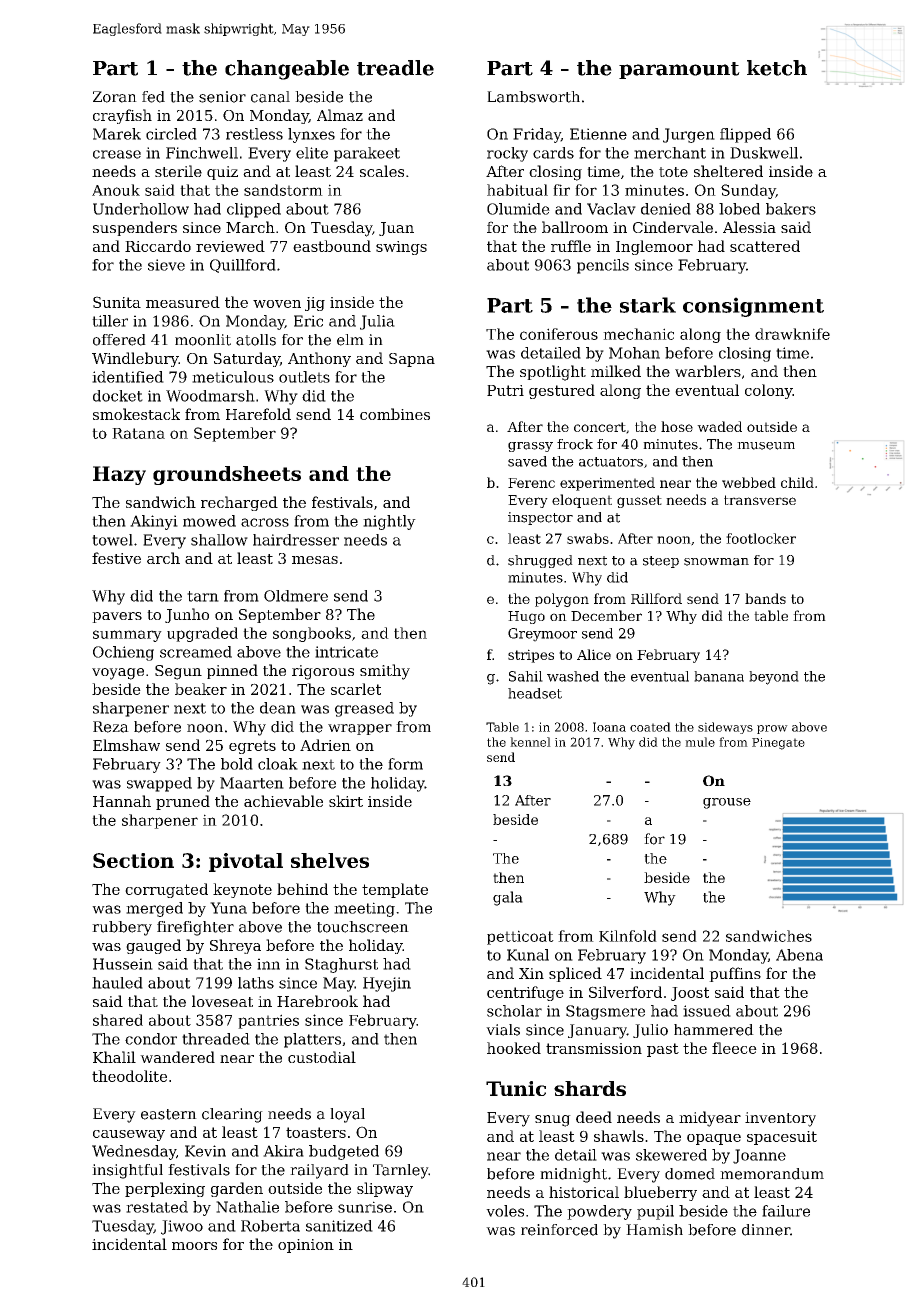  Describe the element at coordinates (661, 562) in the screenshot. I see `steep` at that location.
